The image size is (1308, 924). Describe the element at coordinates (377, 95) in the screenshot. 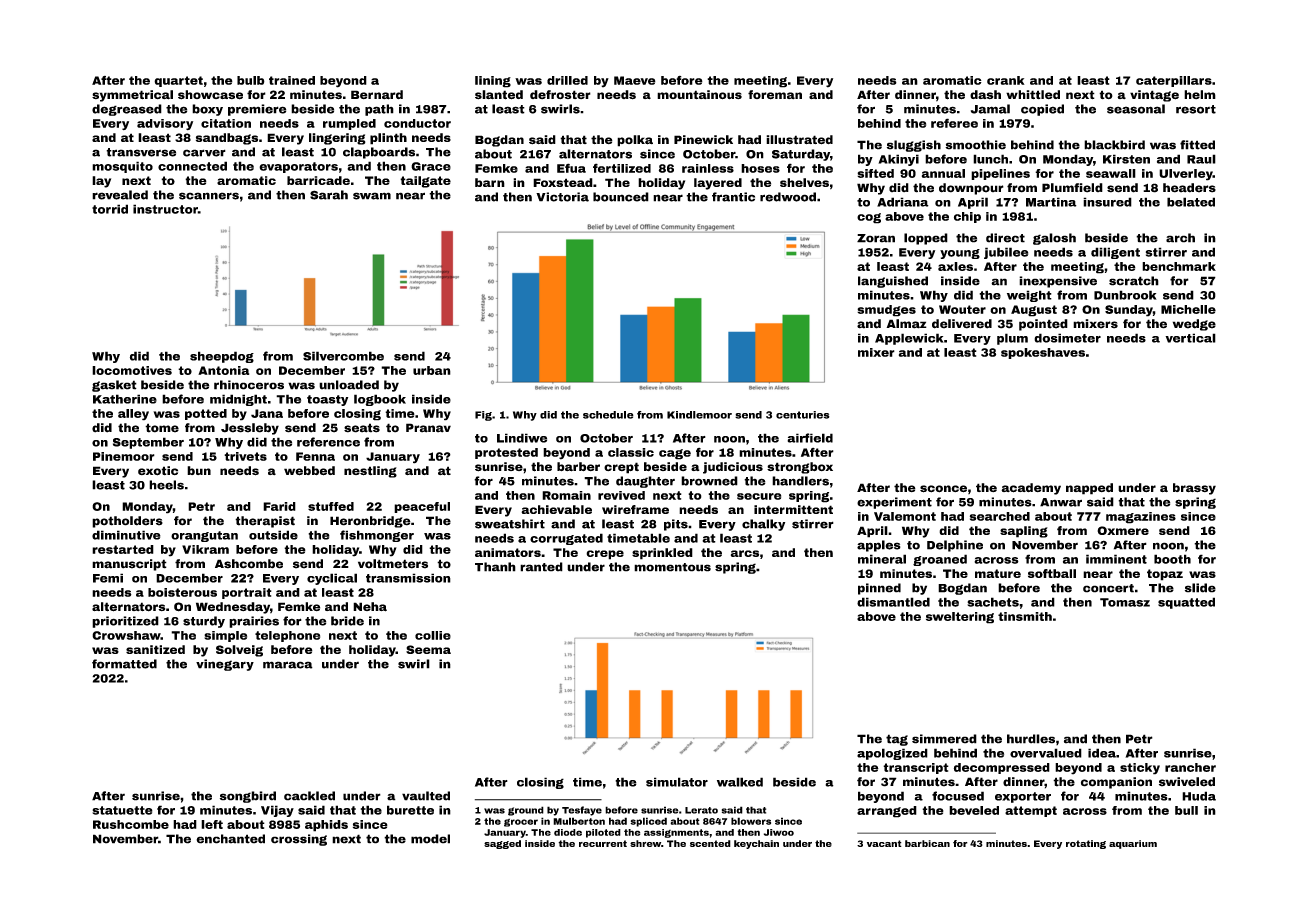

I see `Bernard` at that location.
